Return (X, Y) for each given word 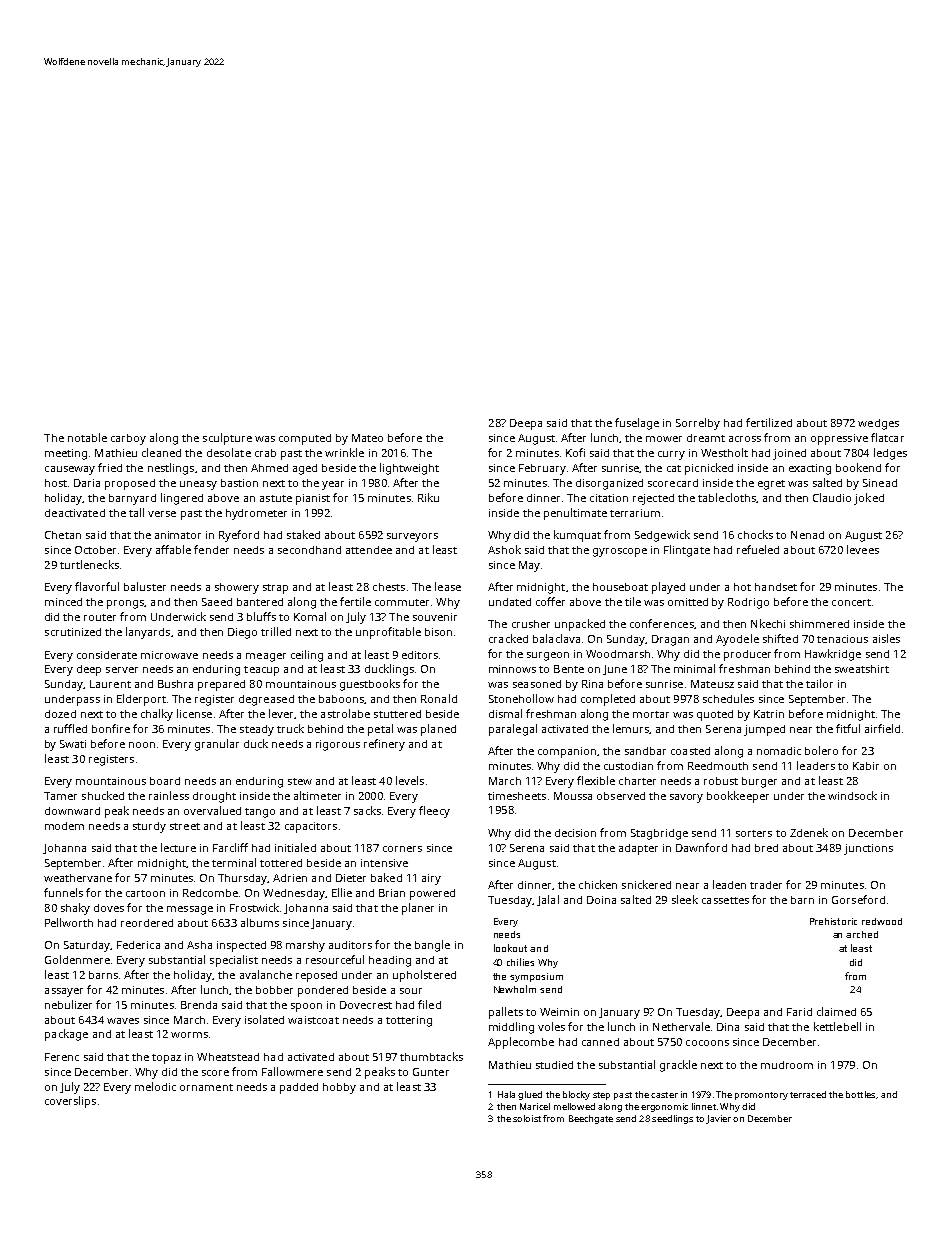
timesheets (517, 796)
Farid (799, 1012)
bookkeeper (738, 797)
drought (214, 797)
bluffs (261, 616)
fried (110, 467)
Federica (138, 945)
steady (257, 730)
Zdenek (809, 832)
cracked (508, 638)
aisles (886, 638)
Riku (428, 497)
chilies (520, 962)
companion (567, 752)
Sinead (880, 483)
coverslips (70, 1102)
